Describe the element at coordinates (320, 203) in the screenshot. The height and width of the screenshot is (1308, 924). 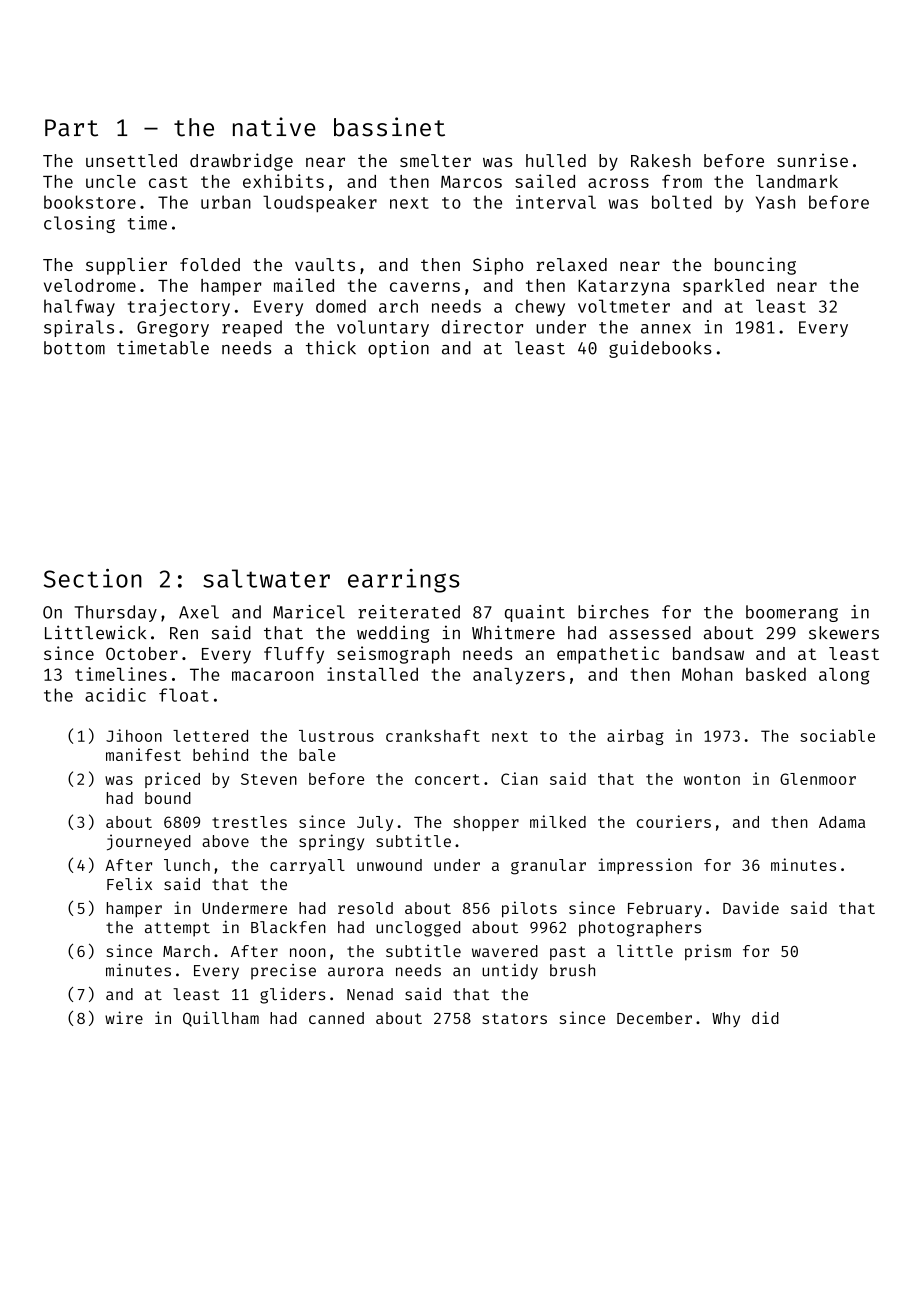
I see `loudspeaker` at that location.
